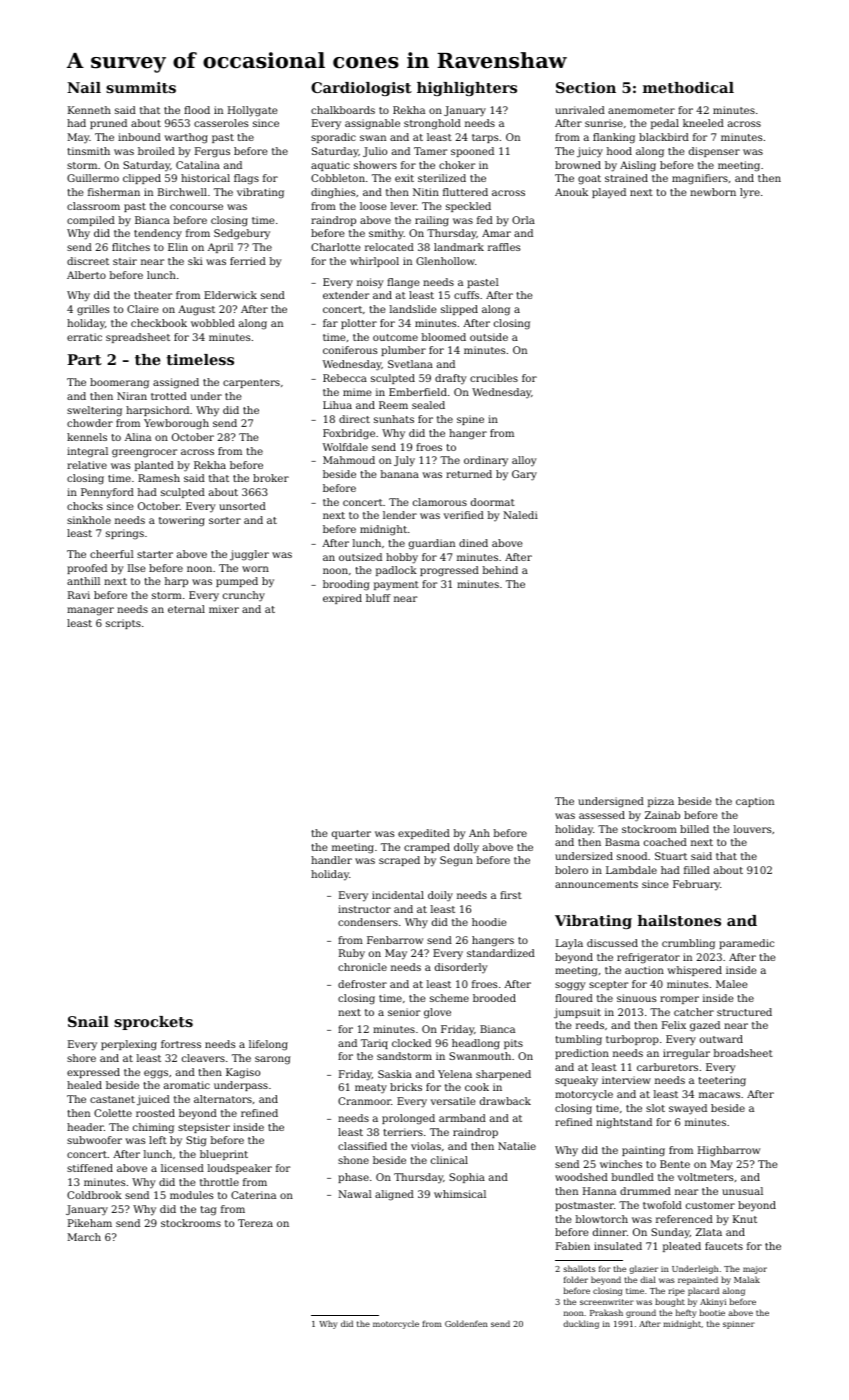 The width and height of the screenshot is (849, 1400). I want to click on prolonged, so click(408, 1119).
